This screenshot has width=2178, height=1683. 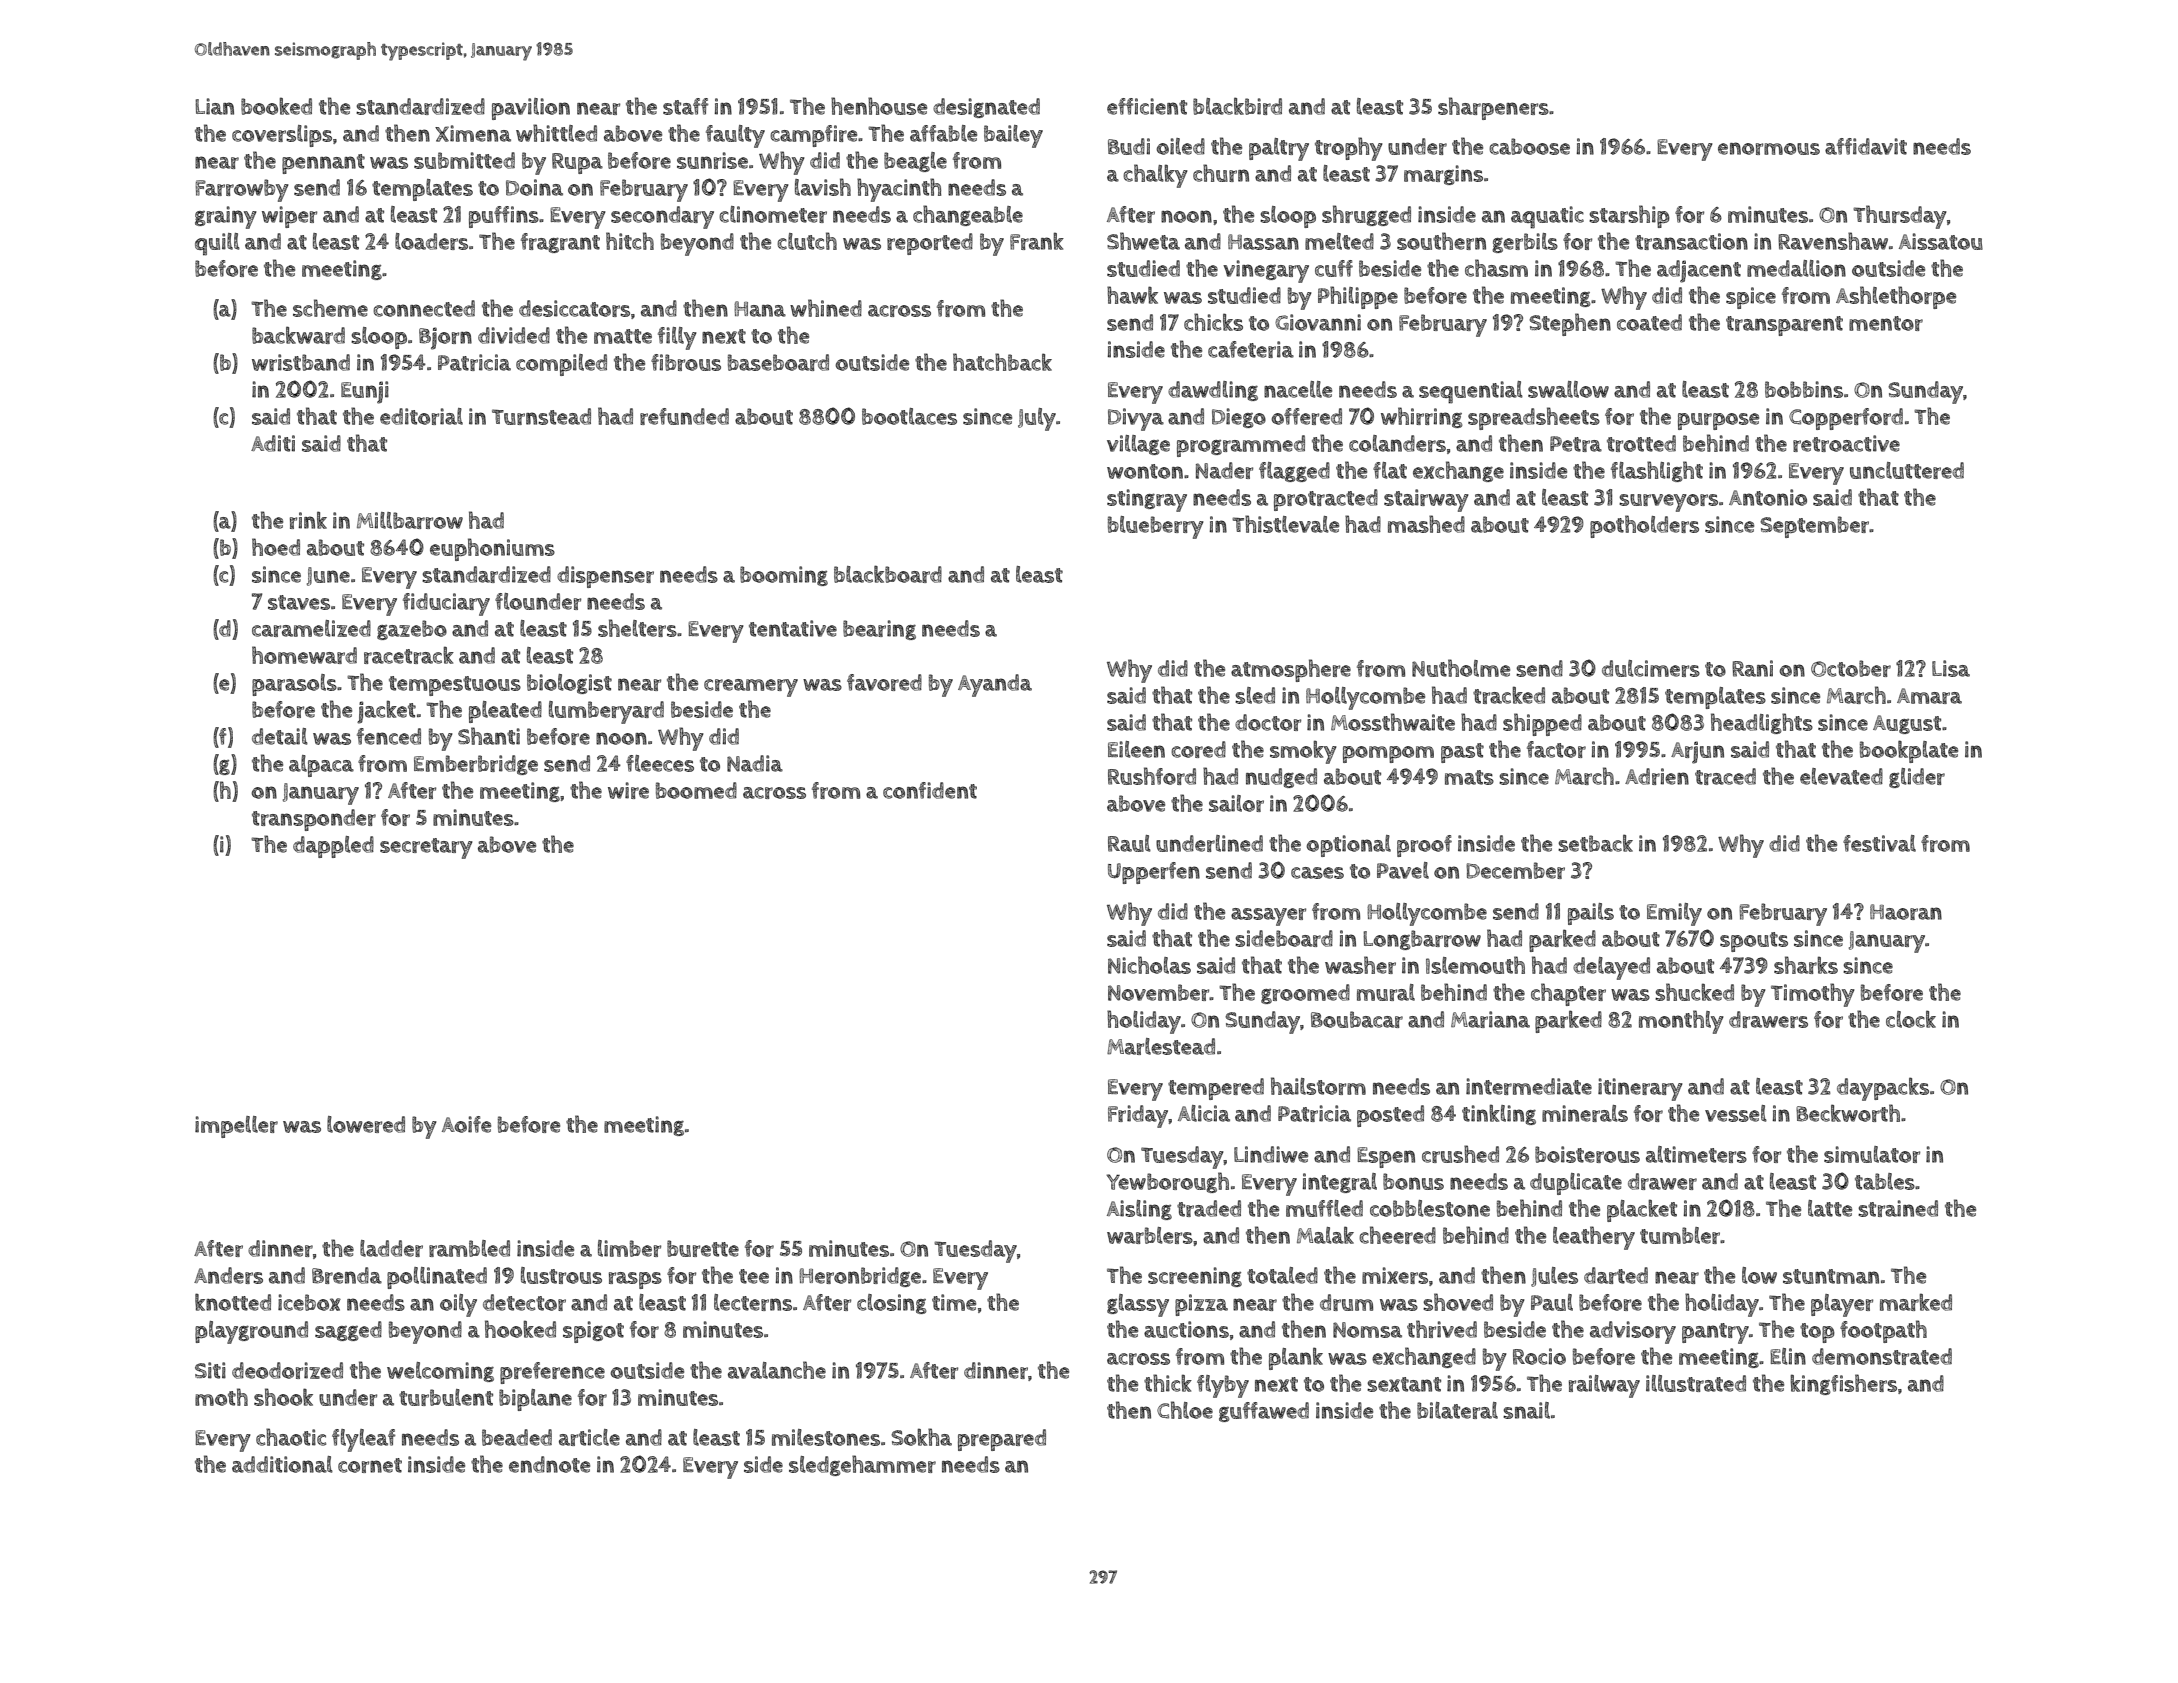 I want to click on deodorized, so click(x=287, y=1370).
